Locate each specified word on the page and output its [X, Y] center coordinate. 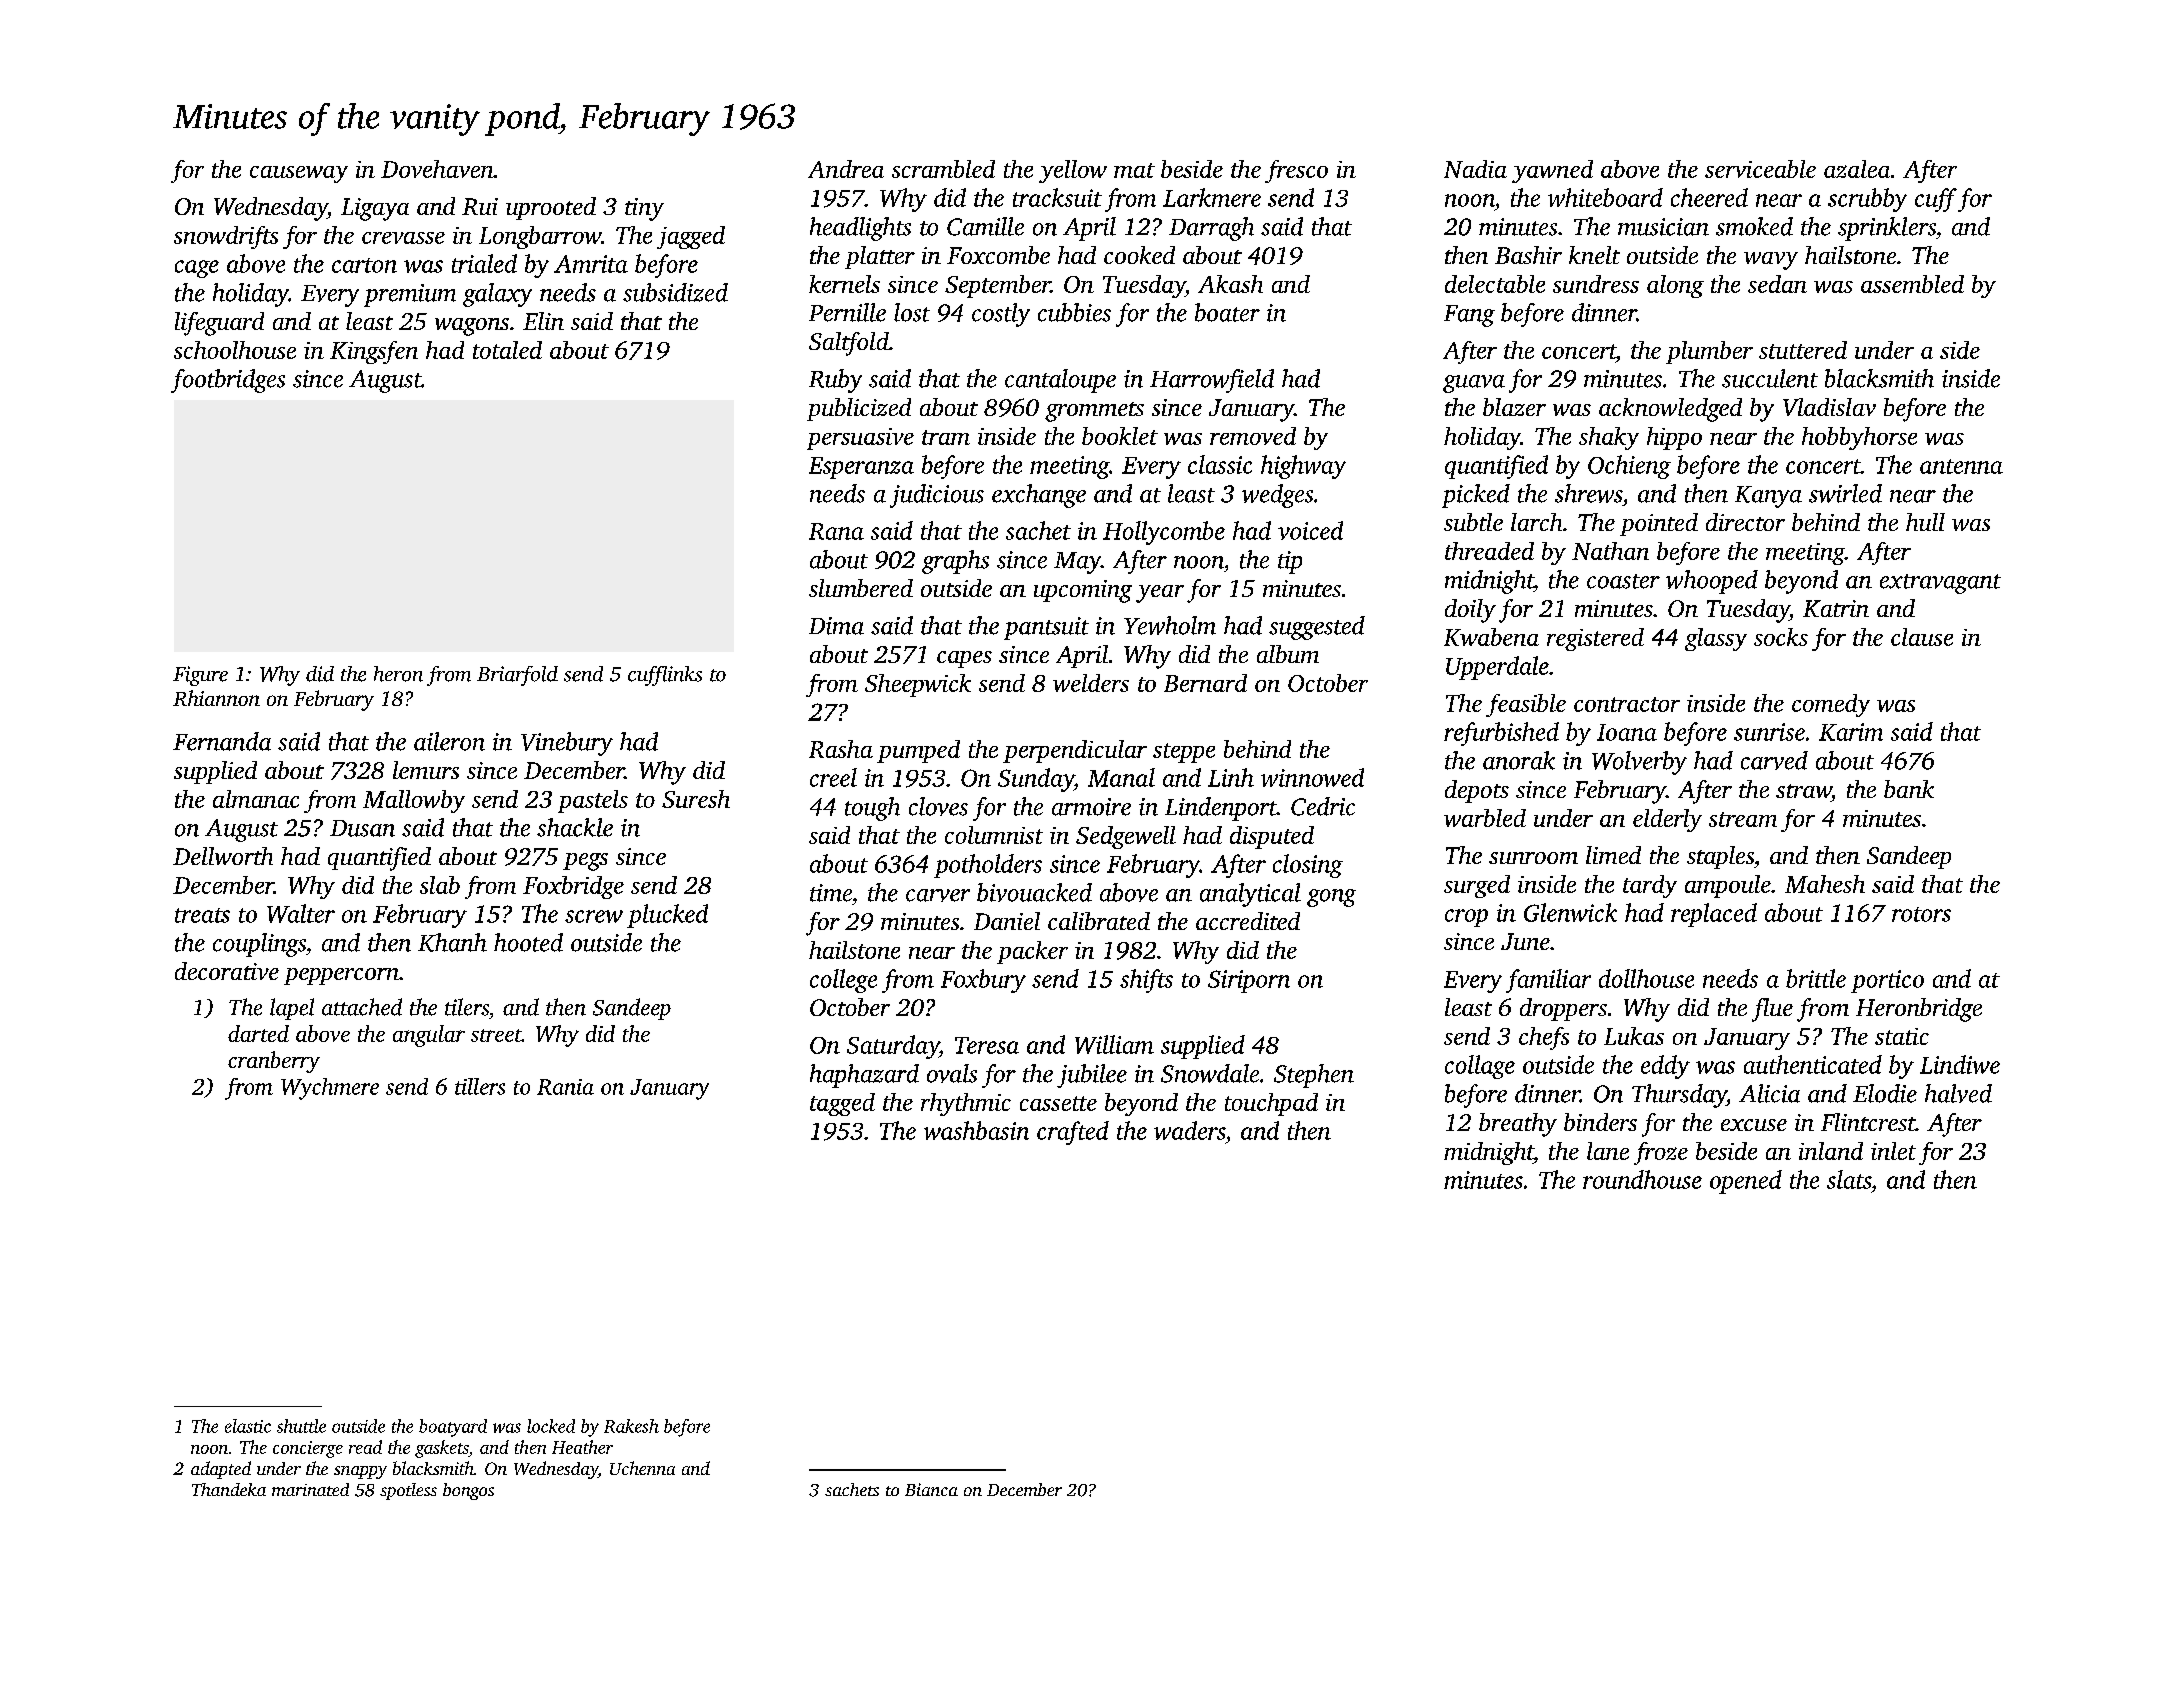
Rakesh [631, 1426]
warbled [1485, 818]
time [831, 893]
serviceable [1760, 169]
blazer [1514, 407]
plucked [667, 916]
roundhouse [1642, 1179]
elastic [248, 1426]
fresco [1296, 171]
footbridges [228, 381]
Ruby [835, 381]
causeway [299, 174]
